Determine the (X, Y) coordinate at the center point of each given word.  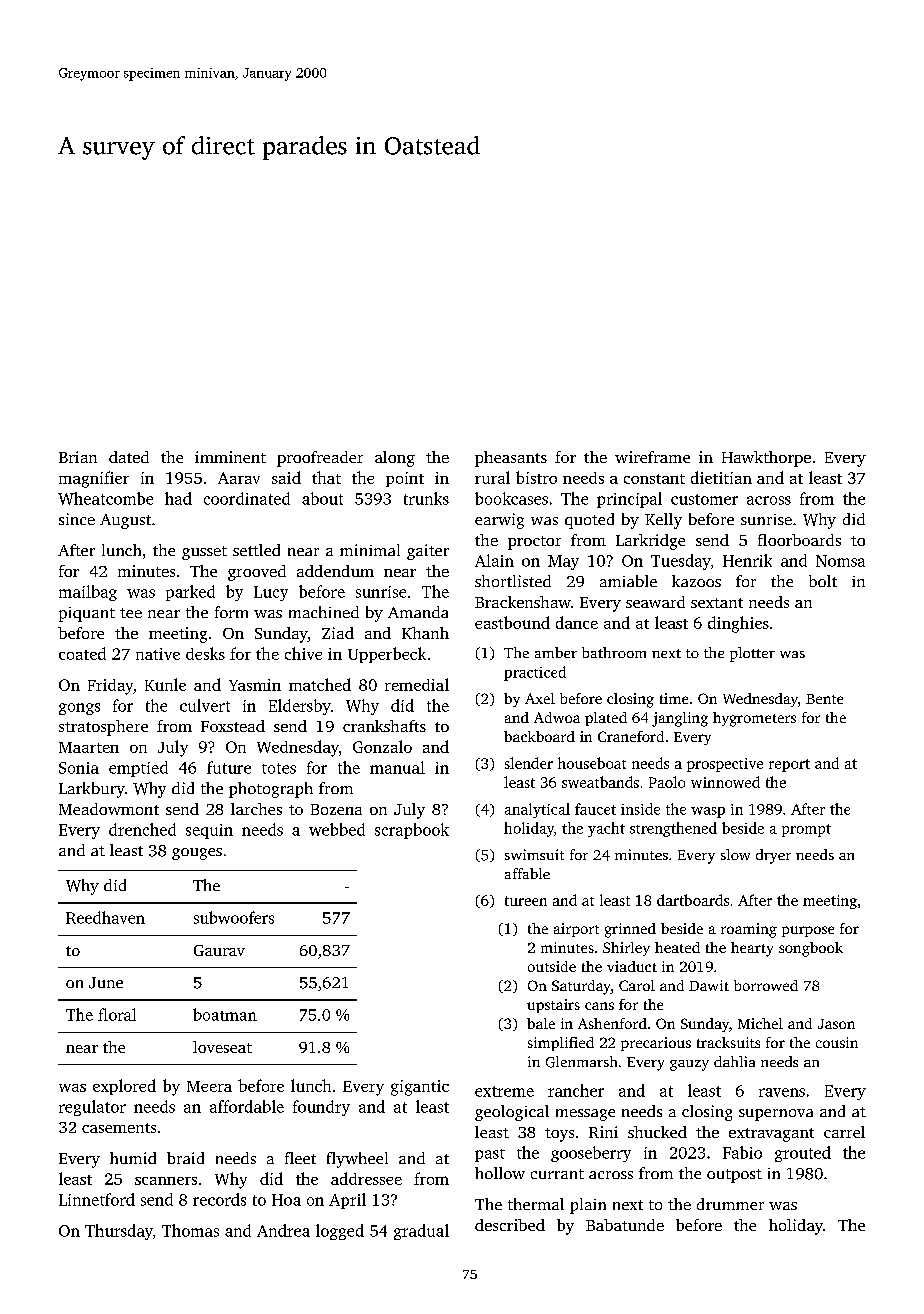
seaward (655, 602)
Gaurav (219, 950)
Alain (494, 560)
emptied (138, 769)
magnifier (94, 479)
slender (529, 763)
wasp (708, 812)
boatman (225, 1014)
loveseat (222, 1047)
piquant (87, 614)
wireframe (652, 457)
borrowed (766, 985)
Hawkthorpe (766, 459)
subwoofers (234, 917)
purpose (808, 931)
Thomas (190, 1230)
